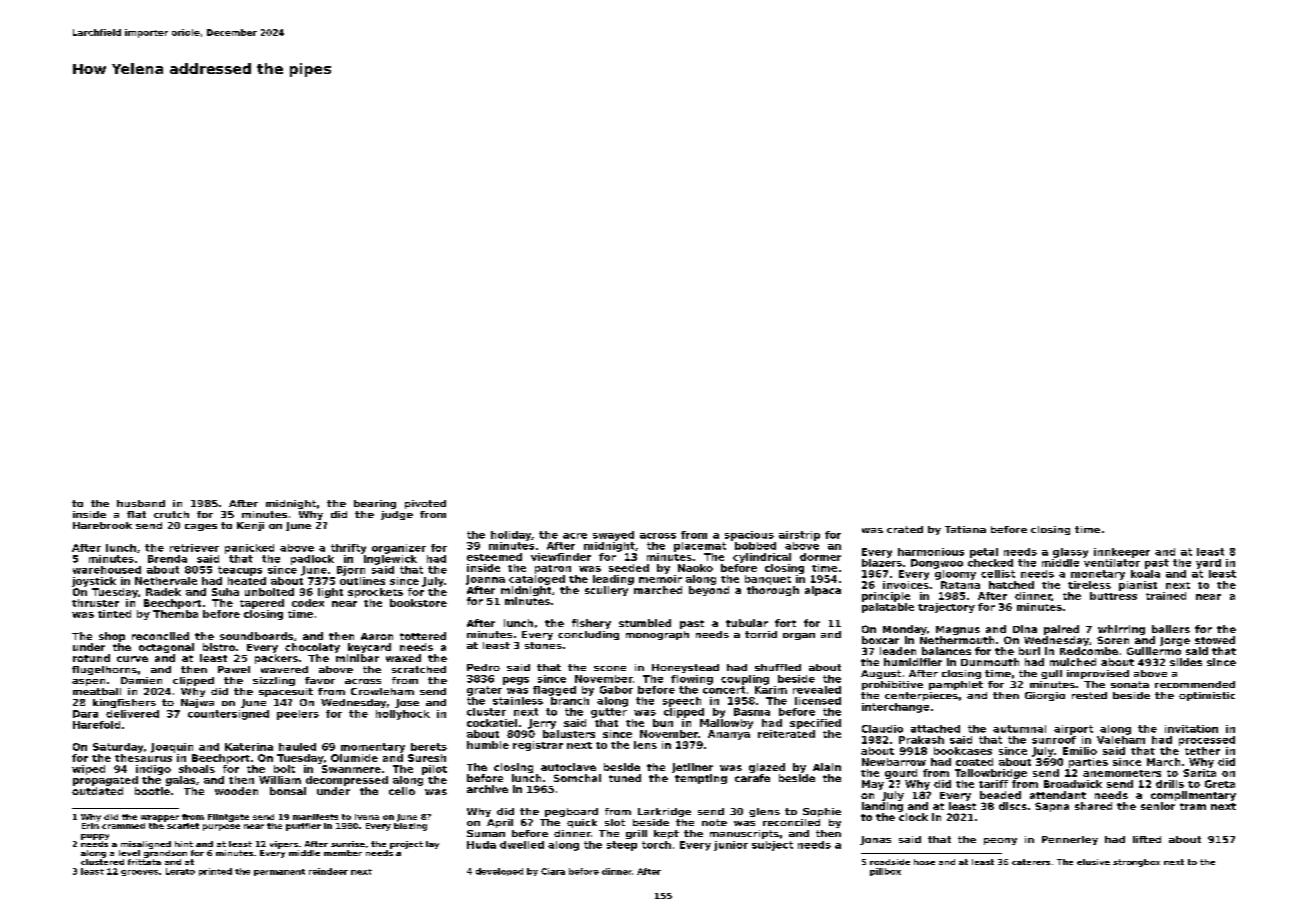  What do you see at coordinates (228, 715) in the screenshot?
I see `countersigned` at bounding box center [228, 715].
